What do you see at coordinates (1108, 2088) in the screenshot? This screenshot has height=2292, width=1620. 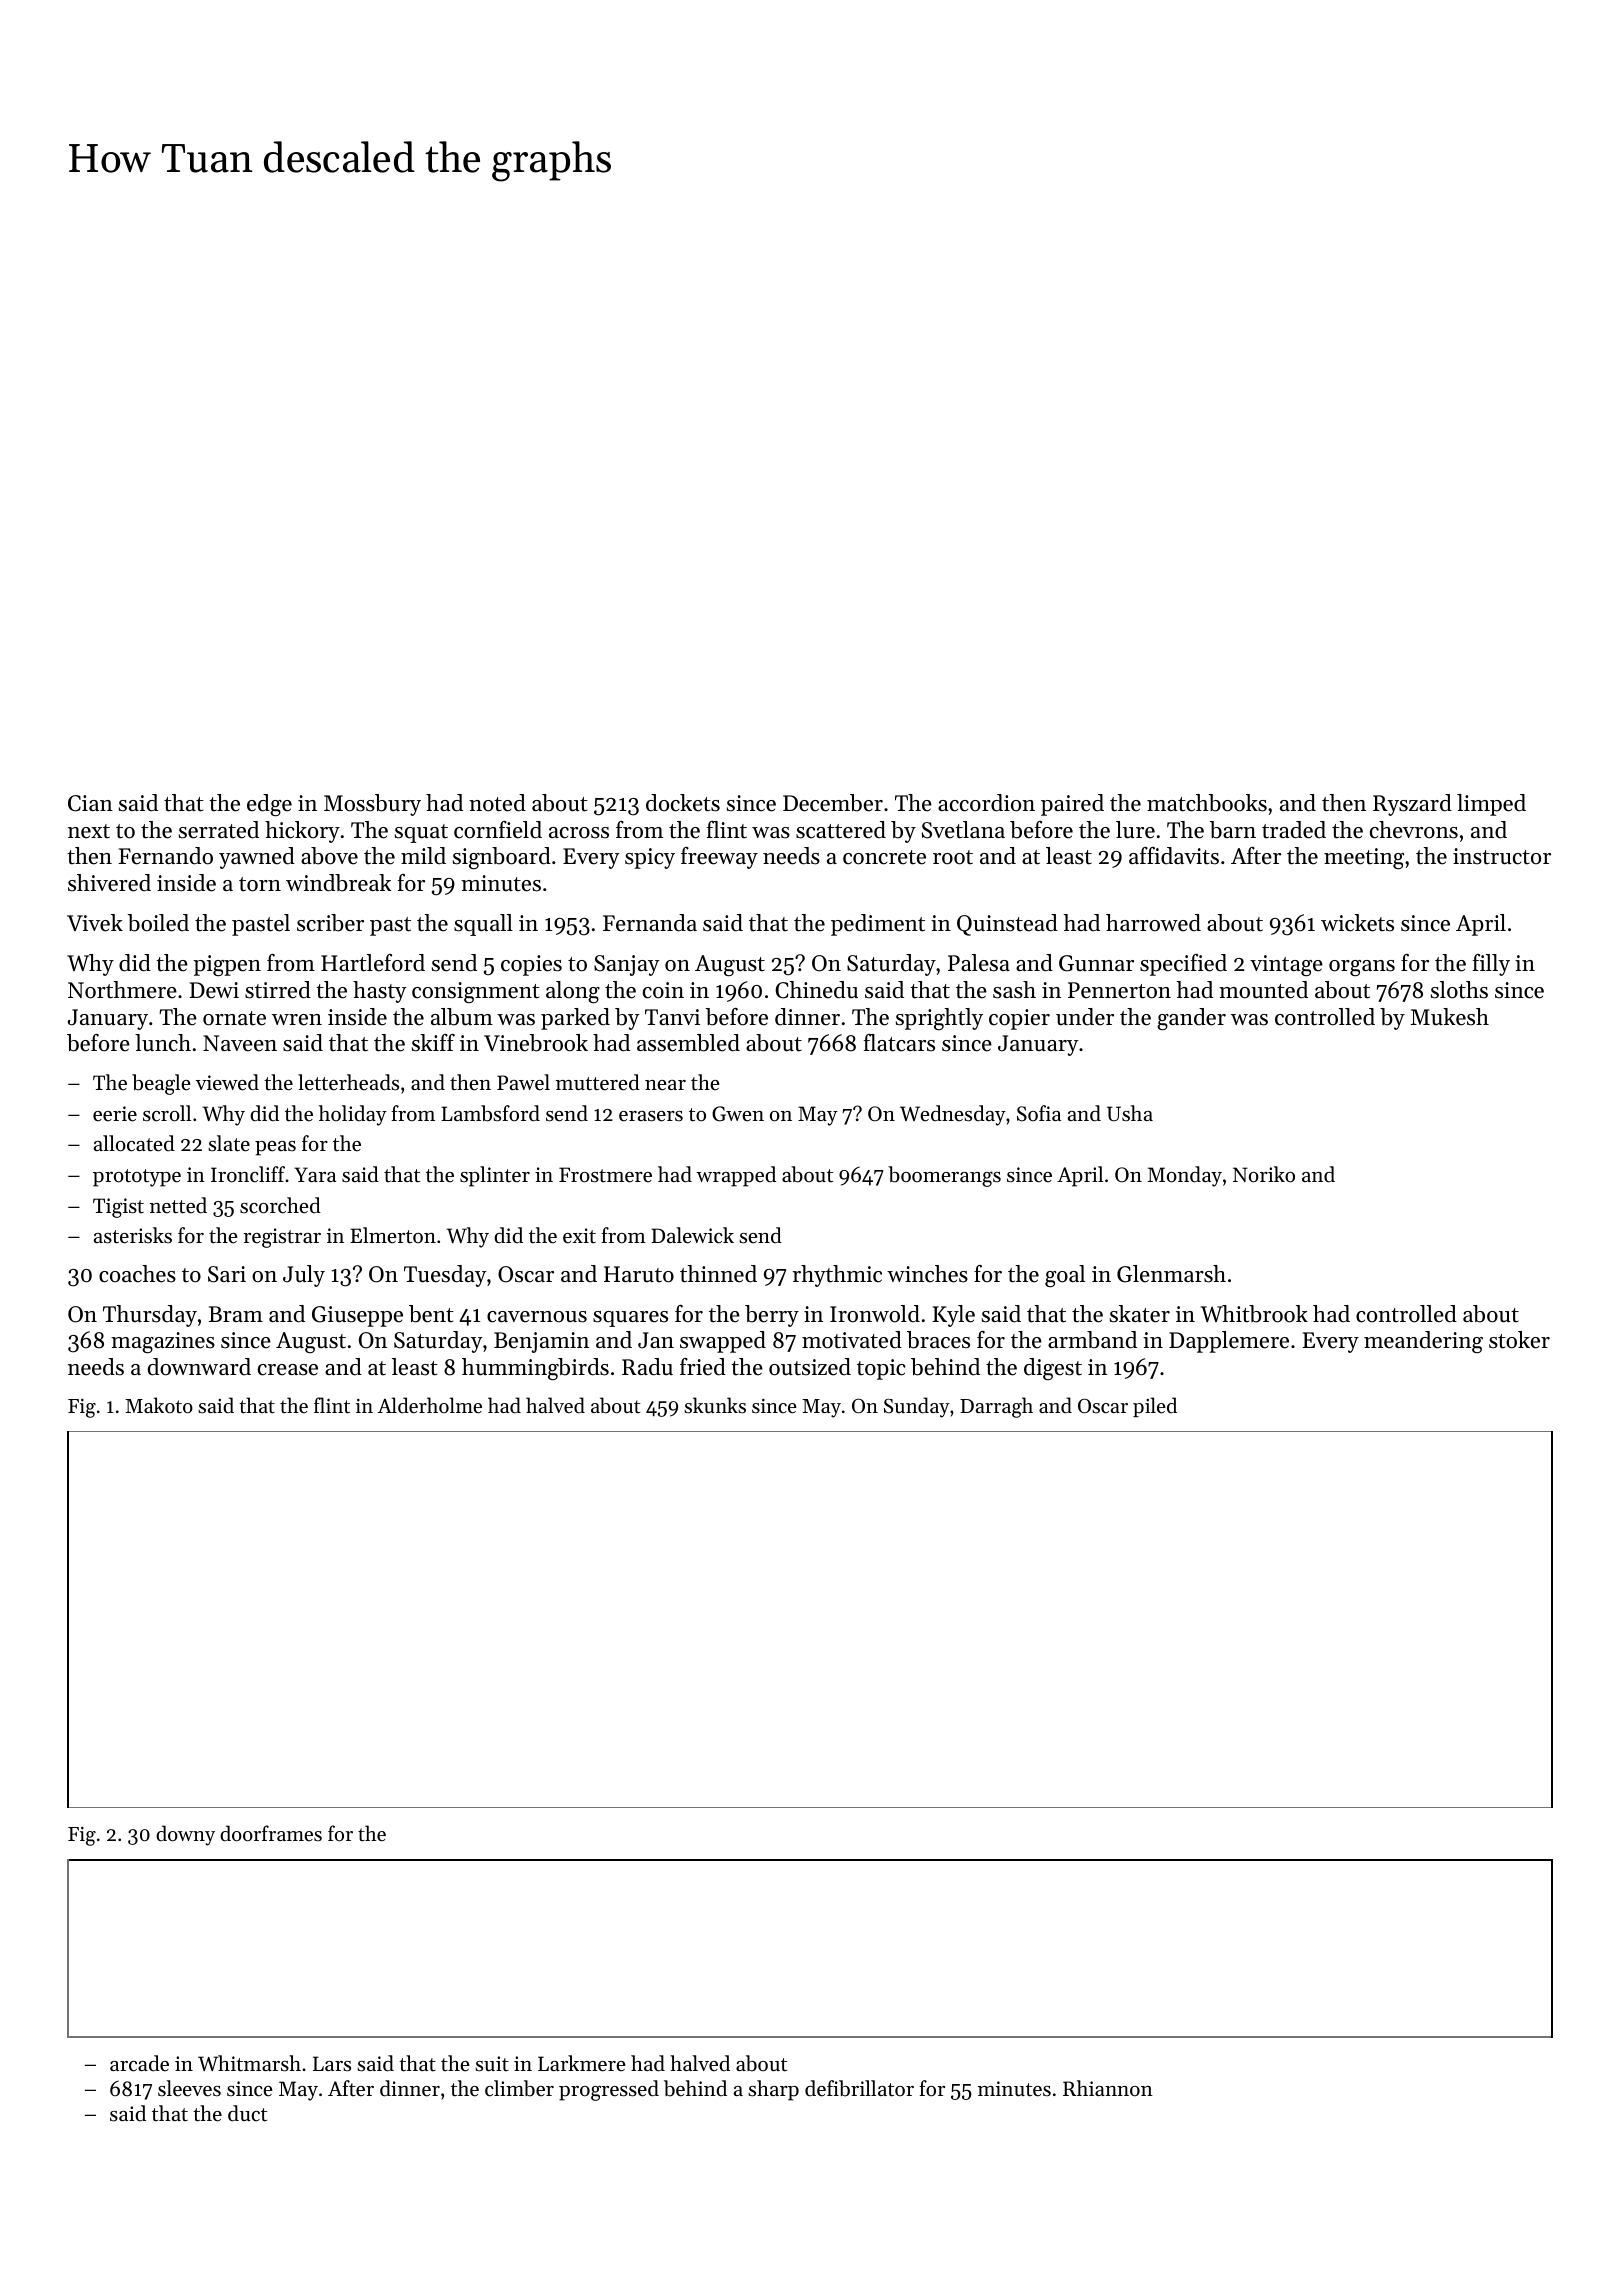 I see `Rhiannon` at bounding box center [1108, 2088].
